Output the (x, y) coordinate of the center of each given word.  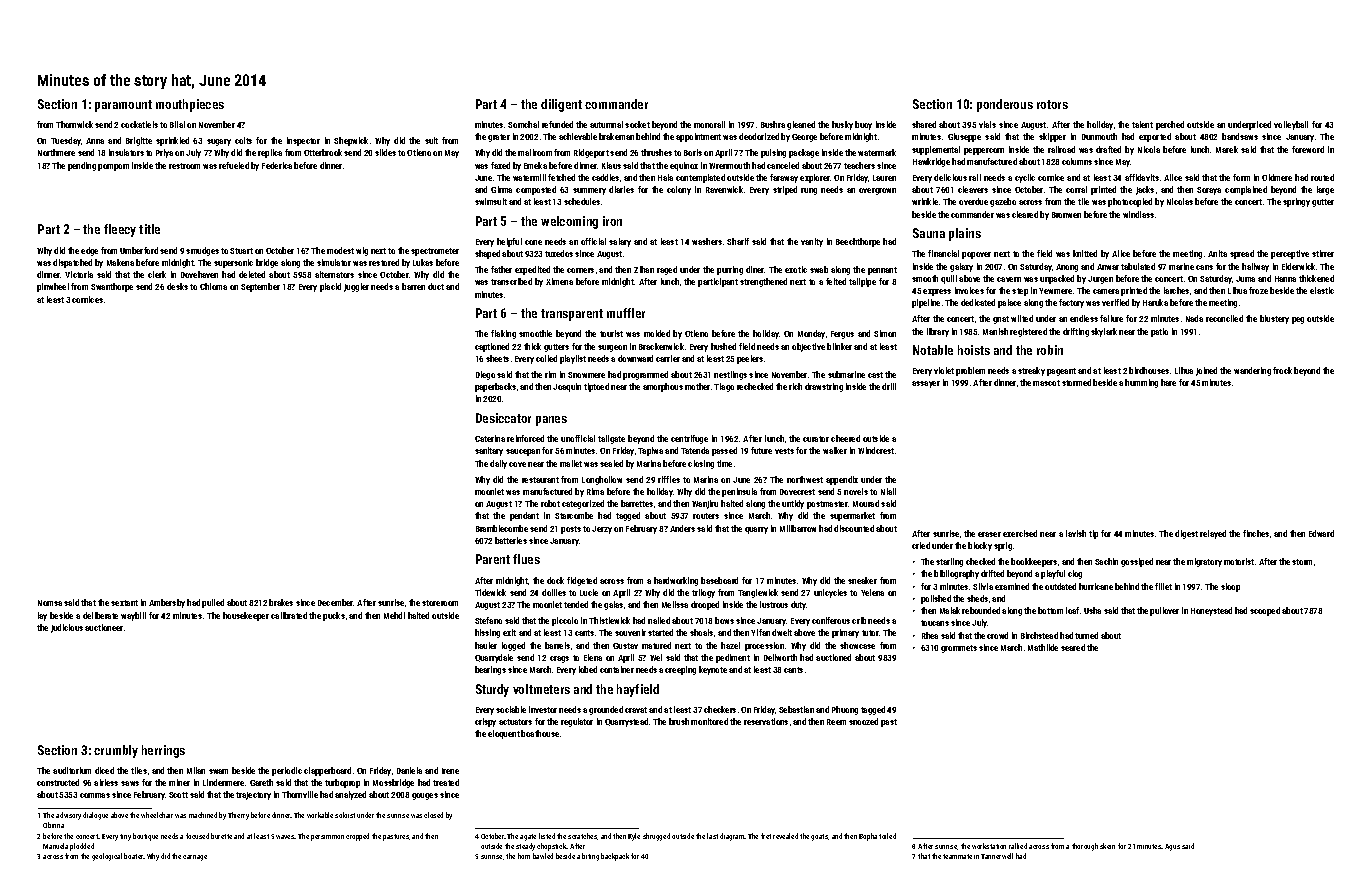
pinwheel (53, 287)
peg (1298, 320)
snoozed (863, 721)
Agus (1172, 847)
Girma (501, 189)
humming (1141, 383)
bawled (543, 856)
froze (1258, 290)
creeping (680, 670)
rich (795, 386)
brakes (281, 602)
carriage (195, 858)
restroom (184, 166)
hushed (723, 346)
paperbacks (495, 387)
